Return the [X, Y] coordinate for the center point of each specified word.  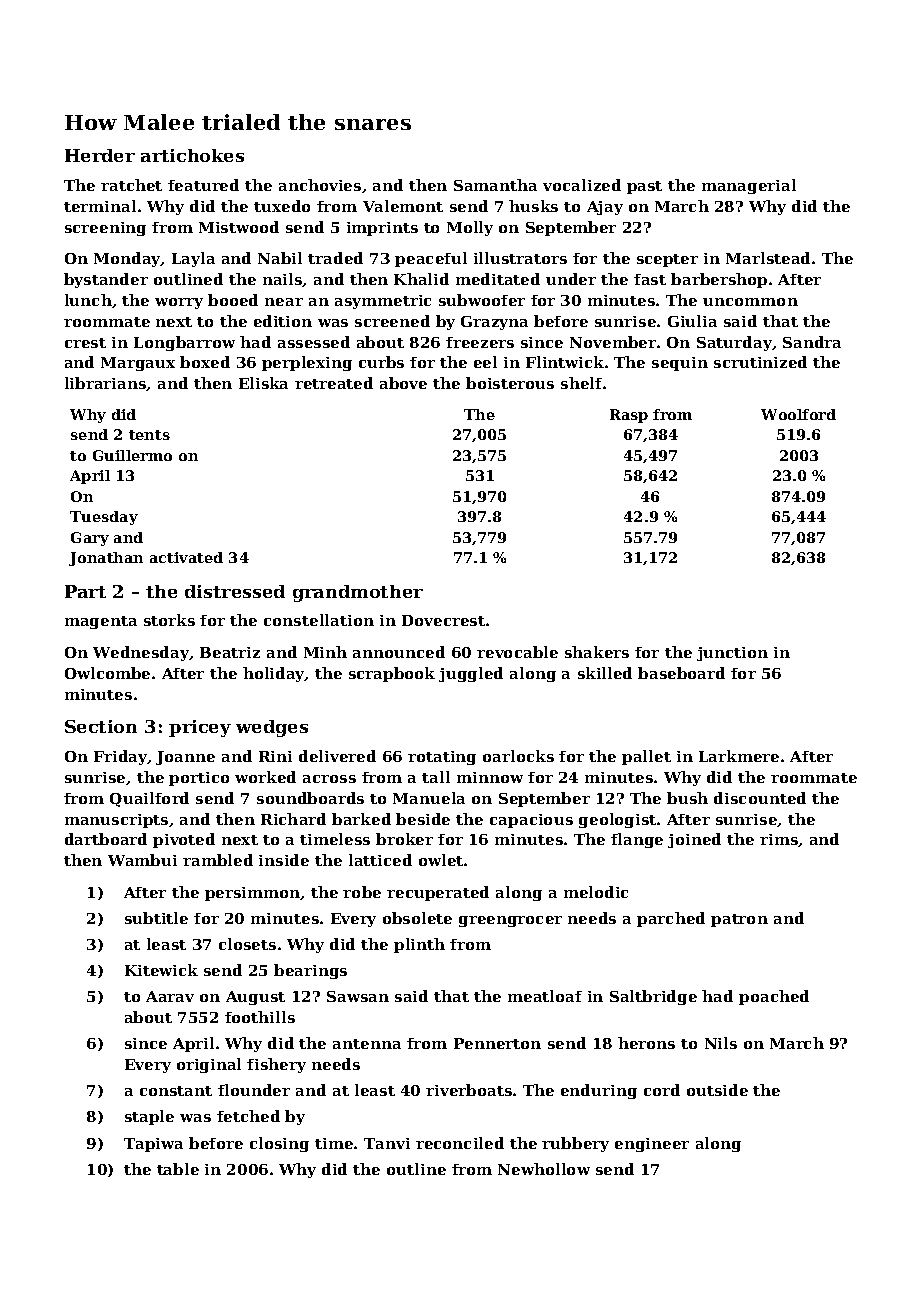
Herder [100, 155]
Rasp [629, 416]
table [178, 1169]
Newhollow [544, 1169]
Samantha [495, 185]
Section [101, 726]
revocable [517, 652]
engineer [652, 1145]
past [644, 187]
